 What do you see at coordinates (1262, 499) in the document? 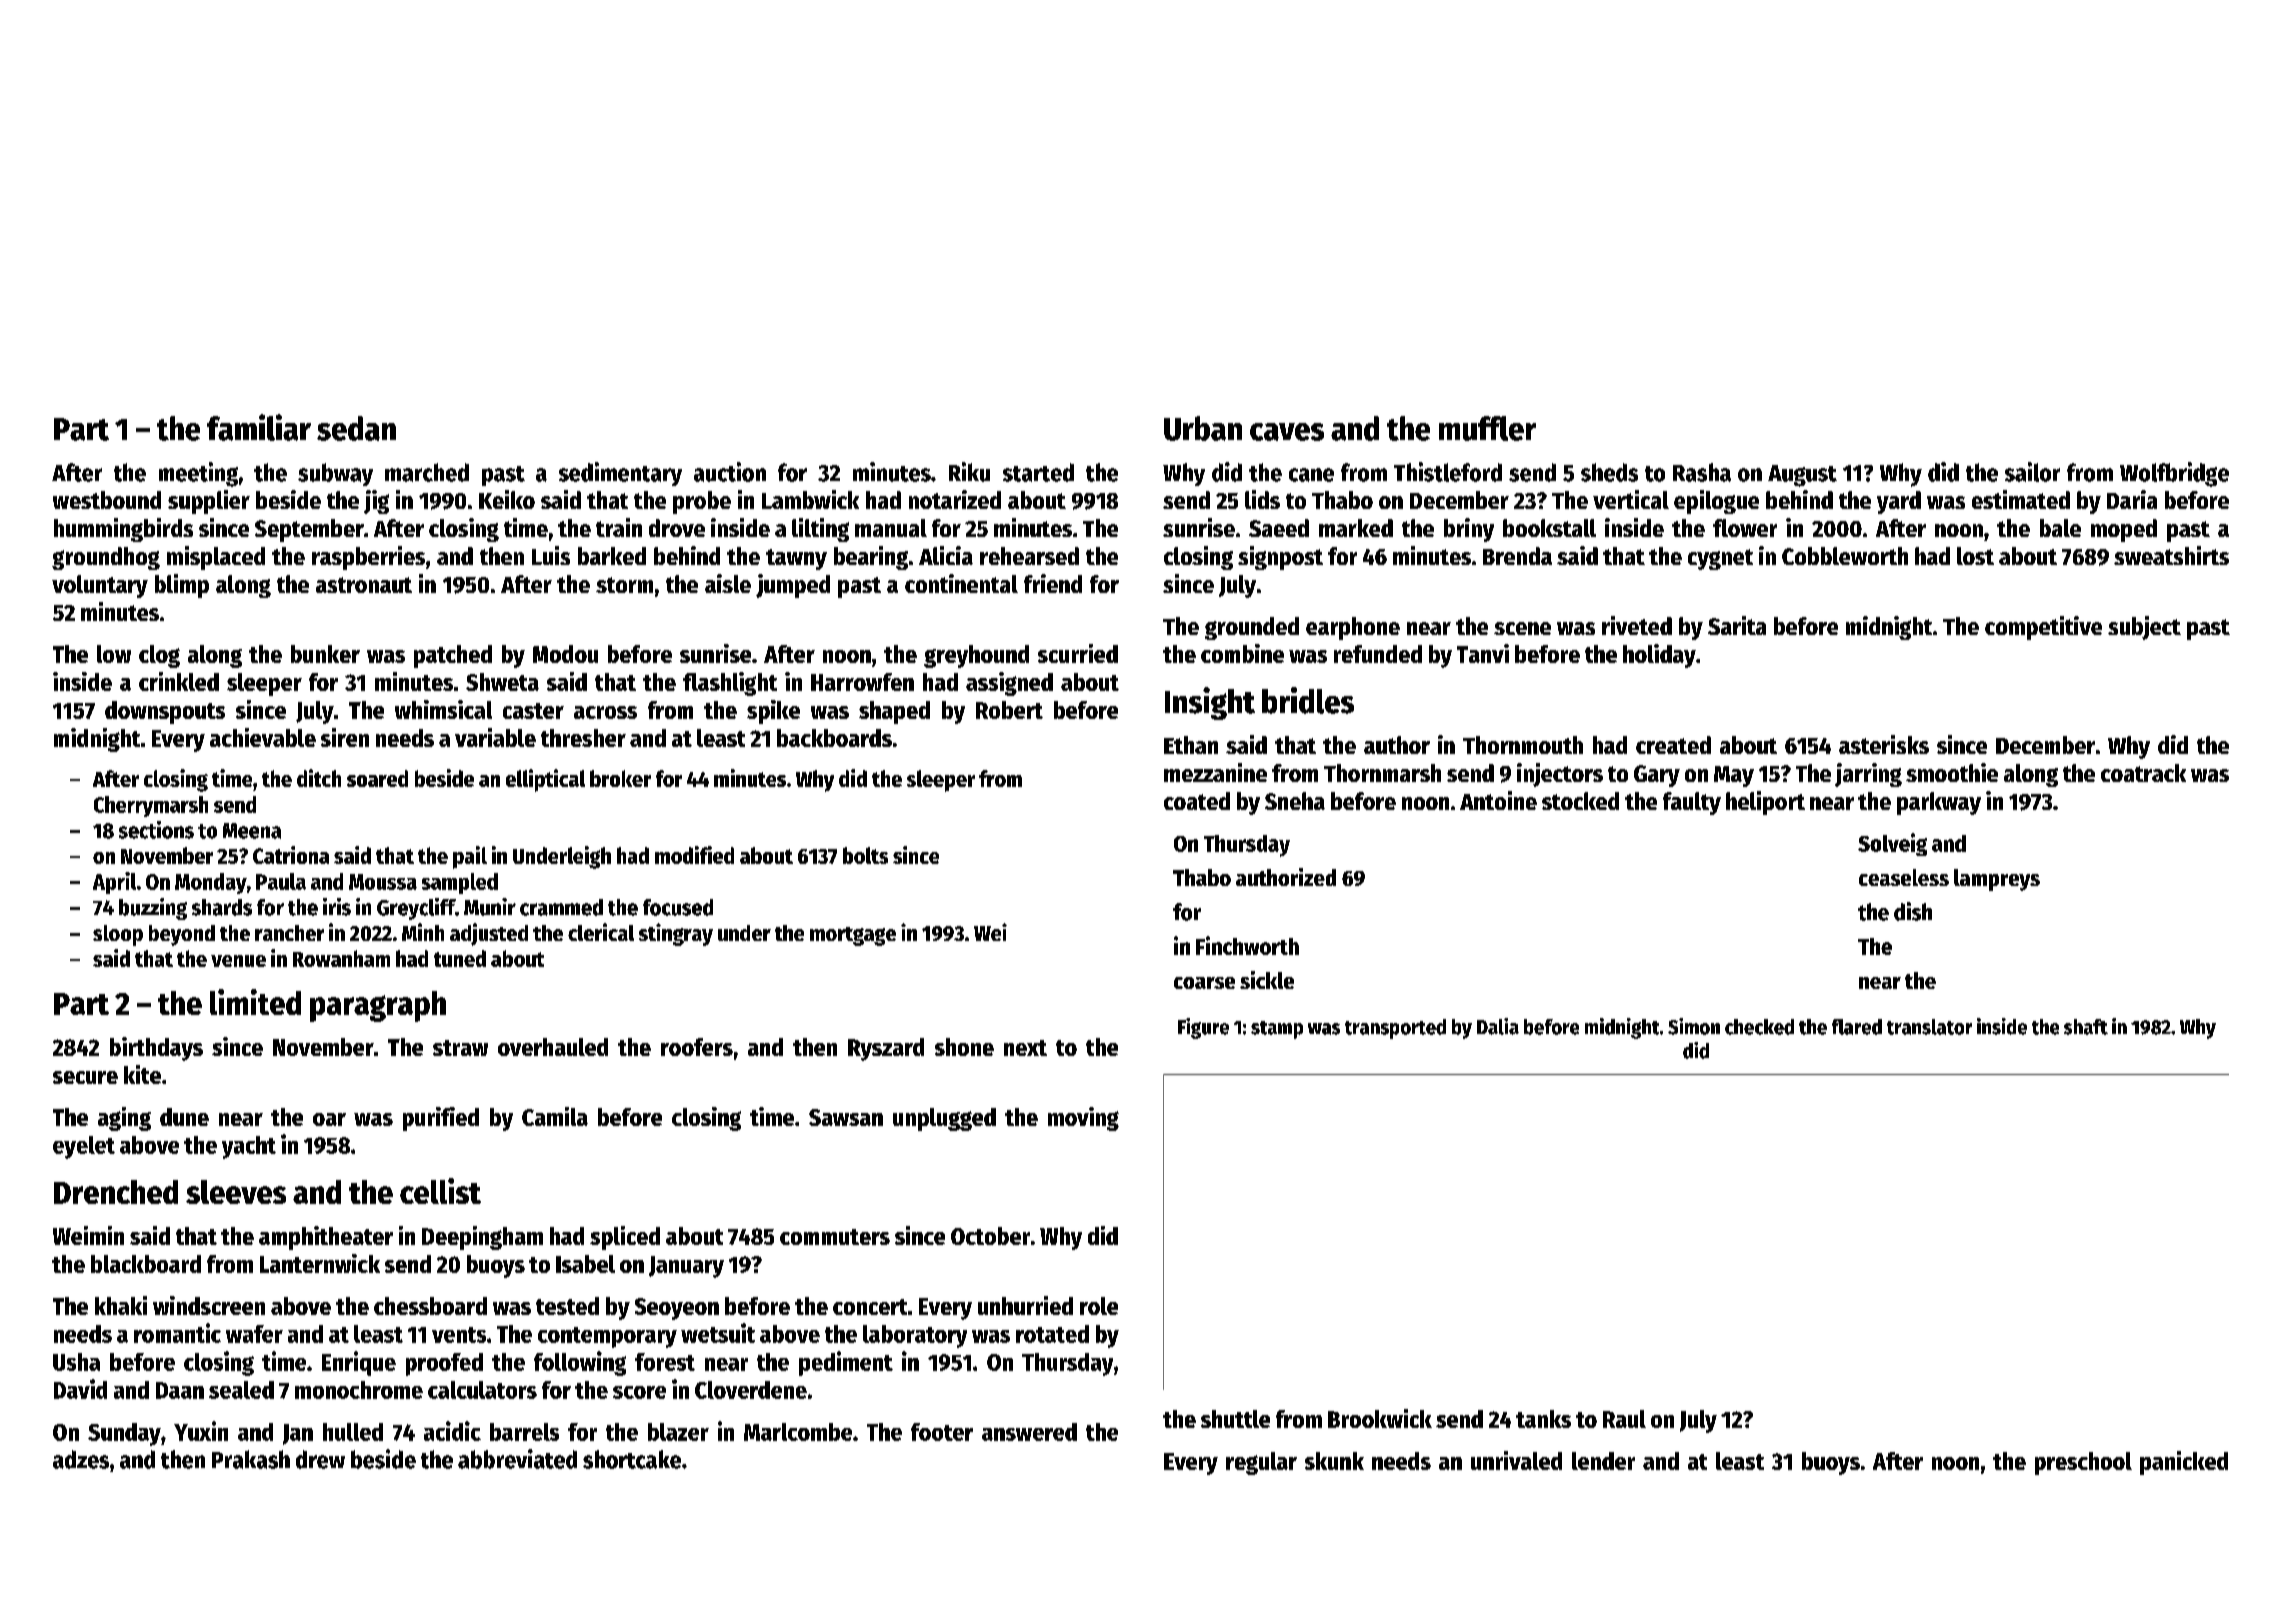
I see `lids` at bounding box center [1262, 499].
